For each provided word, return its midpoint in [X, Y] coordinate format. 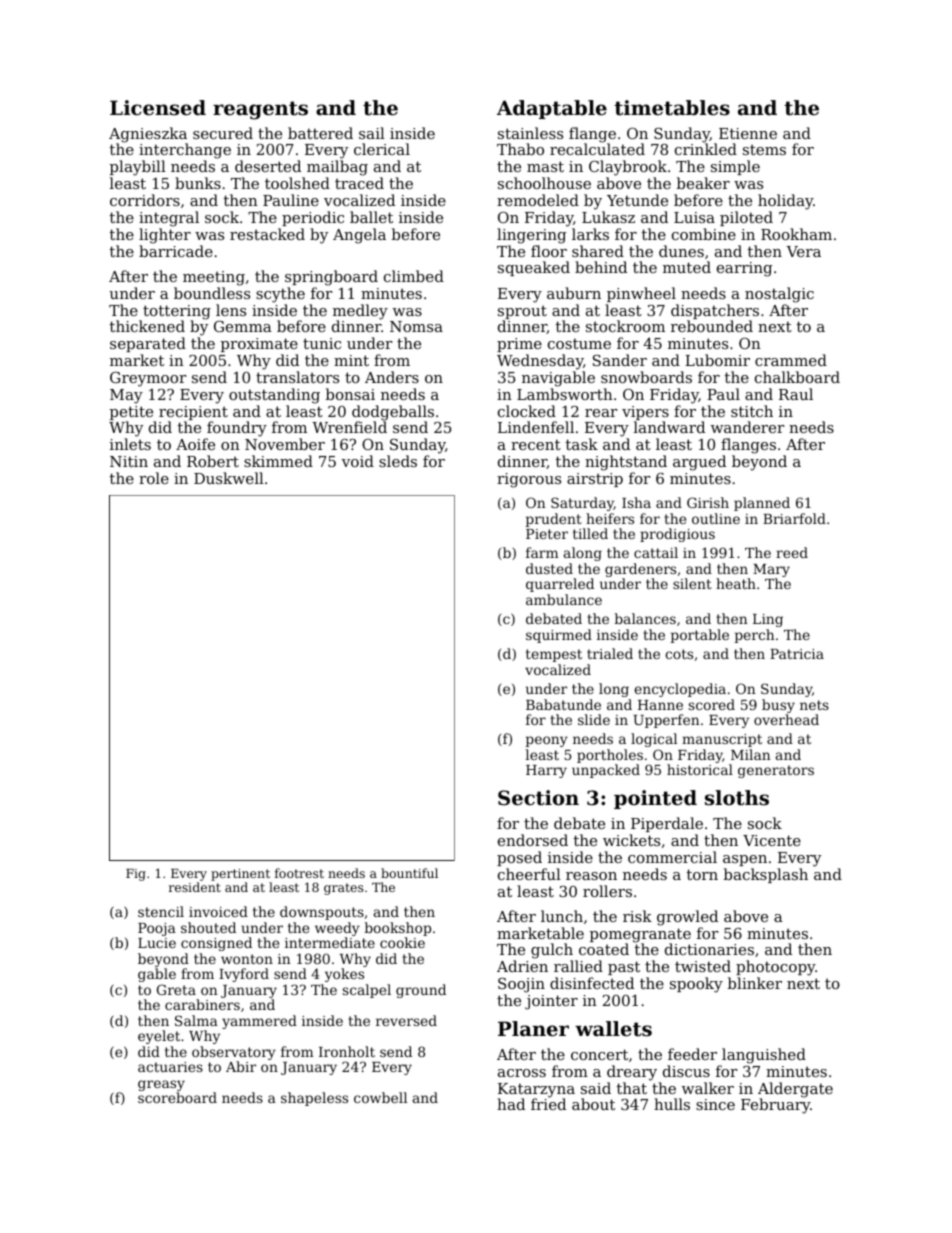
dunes [681, 251]
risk [637, 916]
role [154, 478]
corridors [145, 200]
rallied [578, 966]
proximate [259, 345]
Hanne [660, 705]
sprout [522, 312]
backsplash [766, 875]
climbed [414, 276]
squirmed [559, 636]
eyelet [159, 1037]
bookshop [398, 929]
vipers [645, 413]
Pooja [157, 929]
